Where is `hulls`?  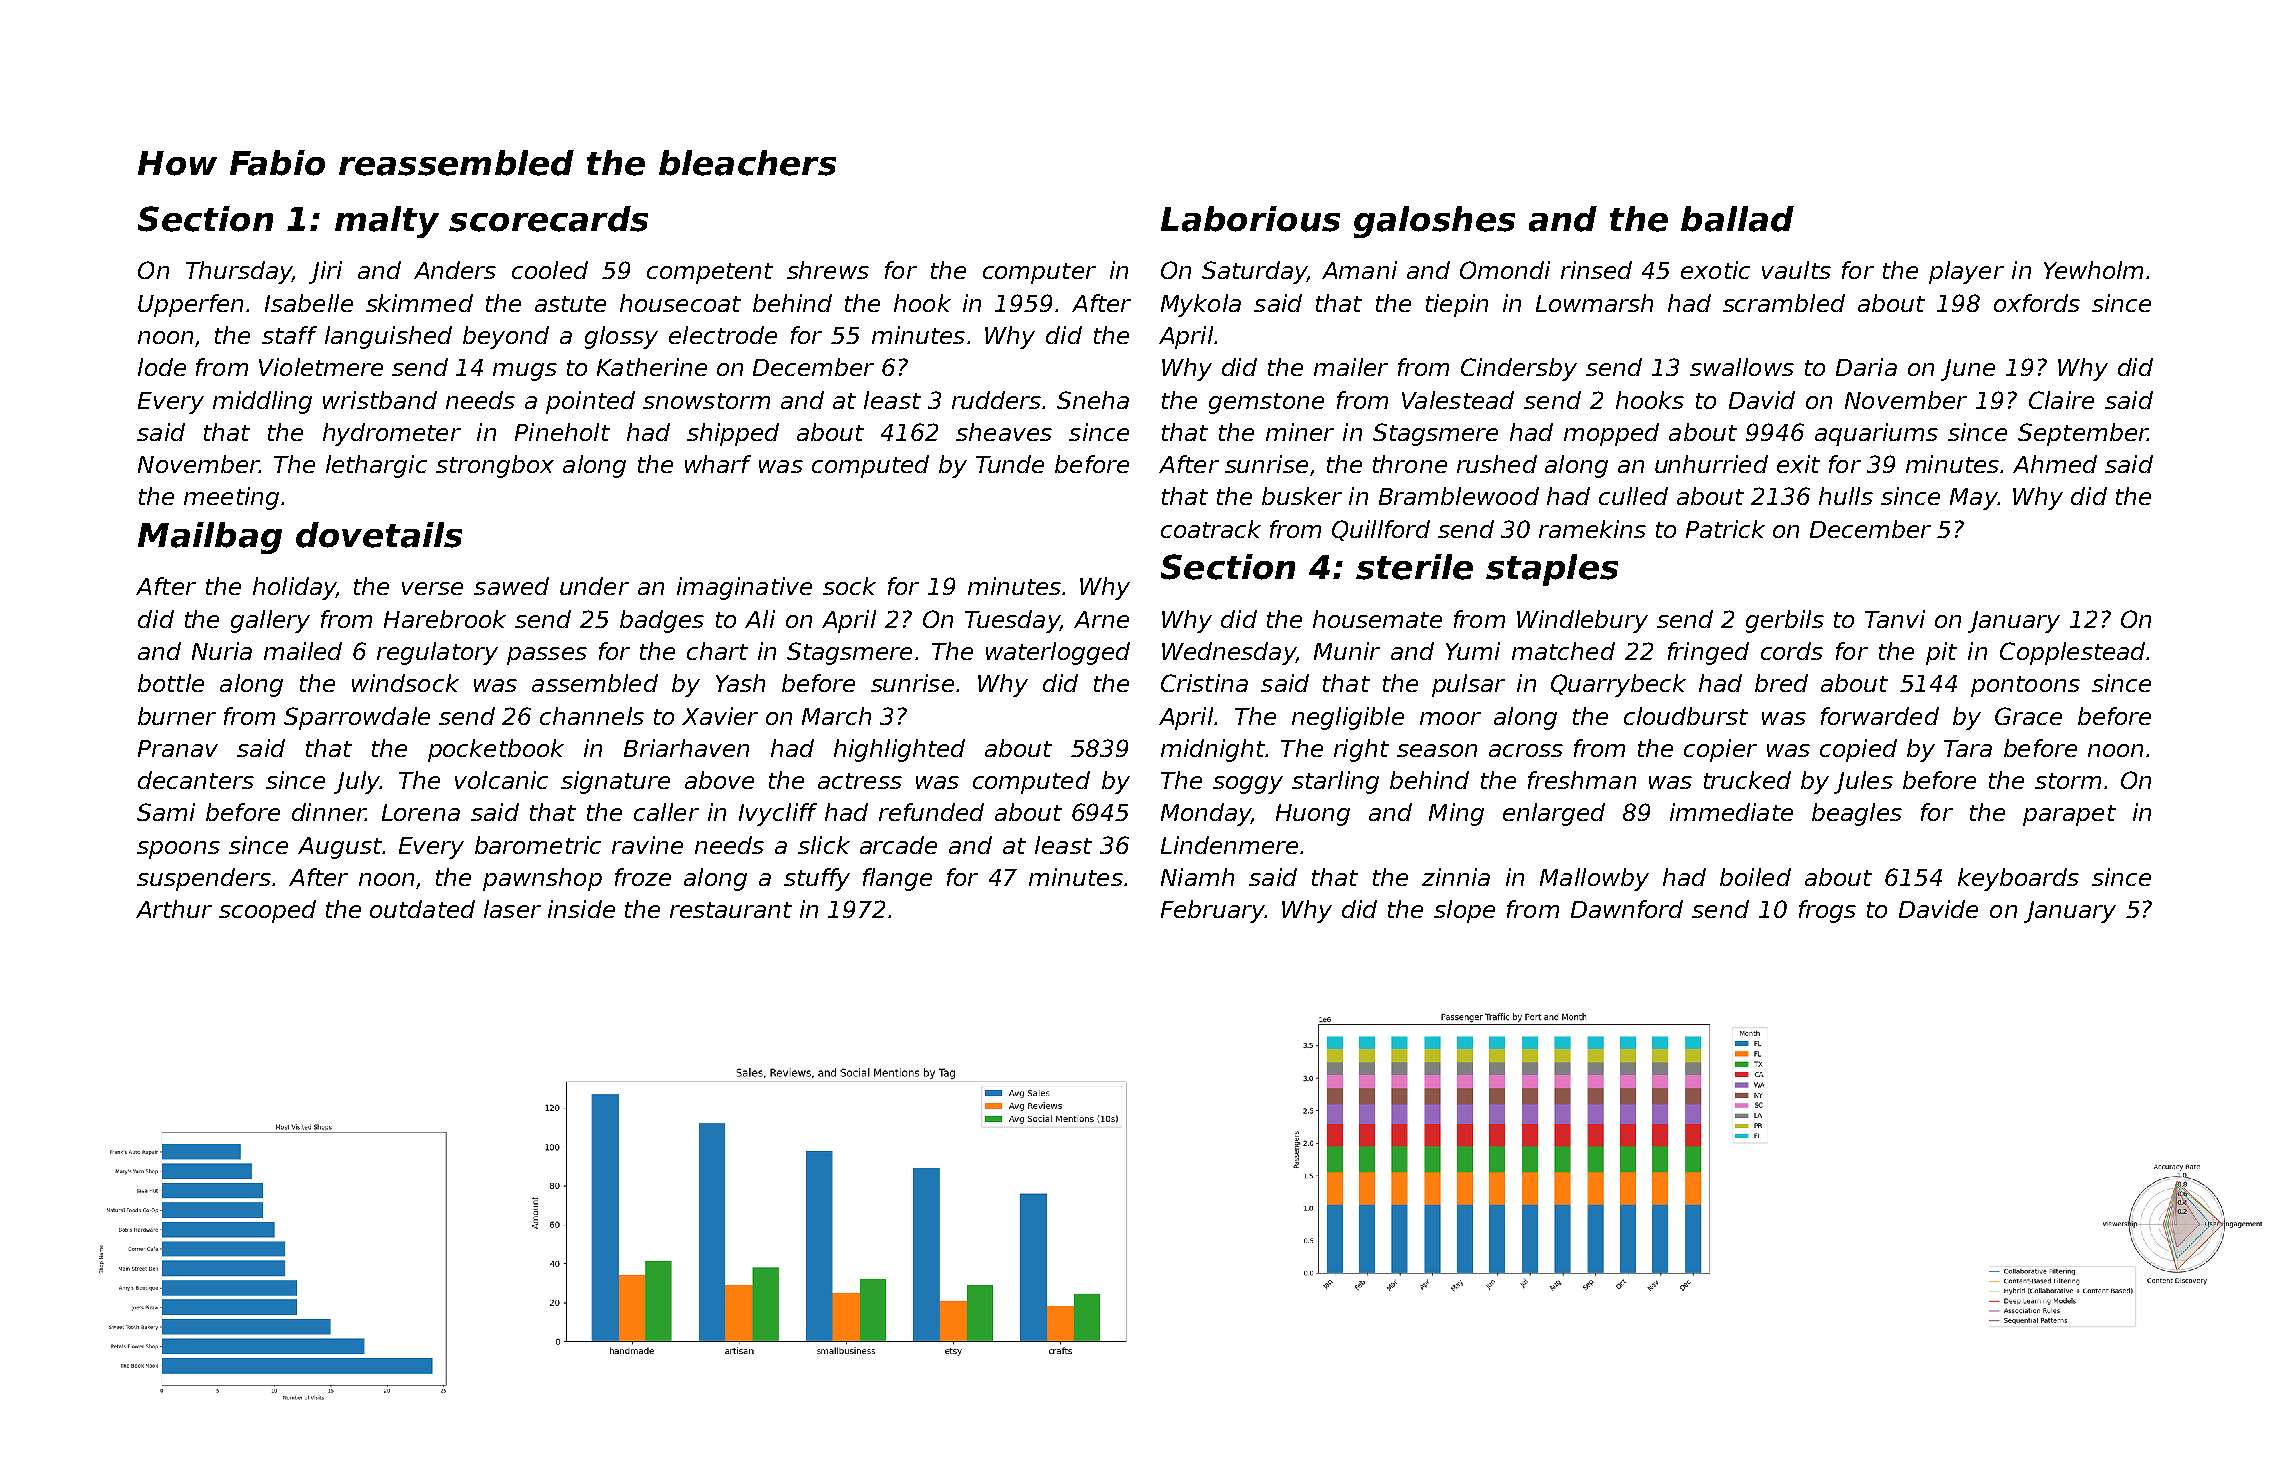
hulls is located at coordinates (1846, 496).
